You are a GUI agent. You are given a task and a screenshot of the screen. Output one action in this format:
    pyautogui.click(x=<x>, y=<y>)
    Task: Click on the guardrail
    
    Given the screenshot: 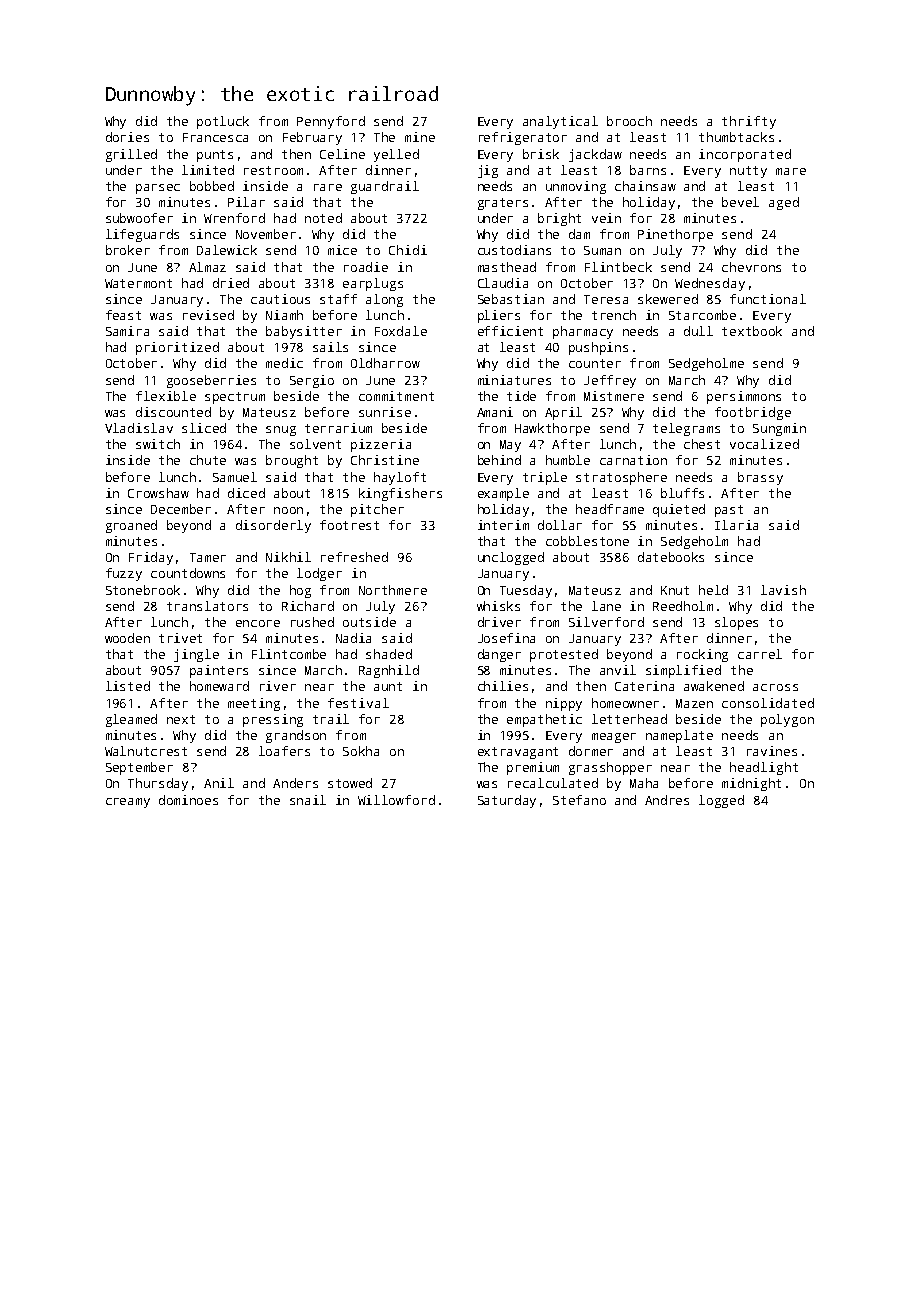 What is the action you would take?
    pyautogui.click(x=385, y=187)
